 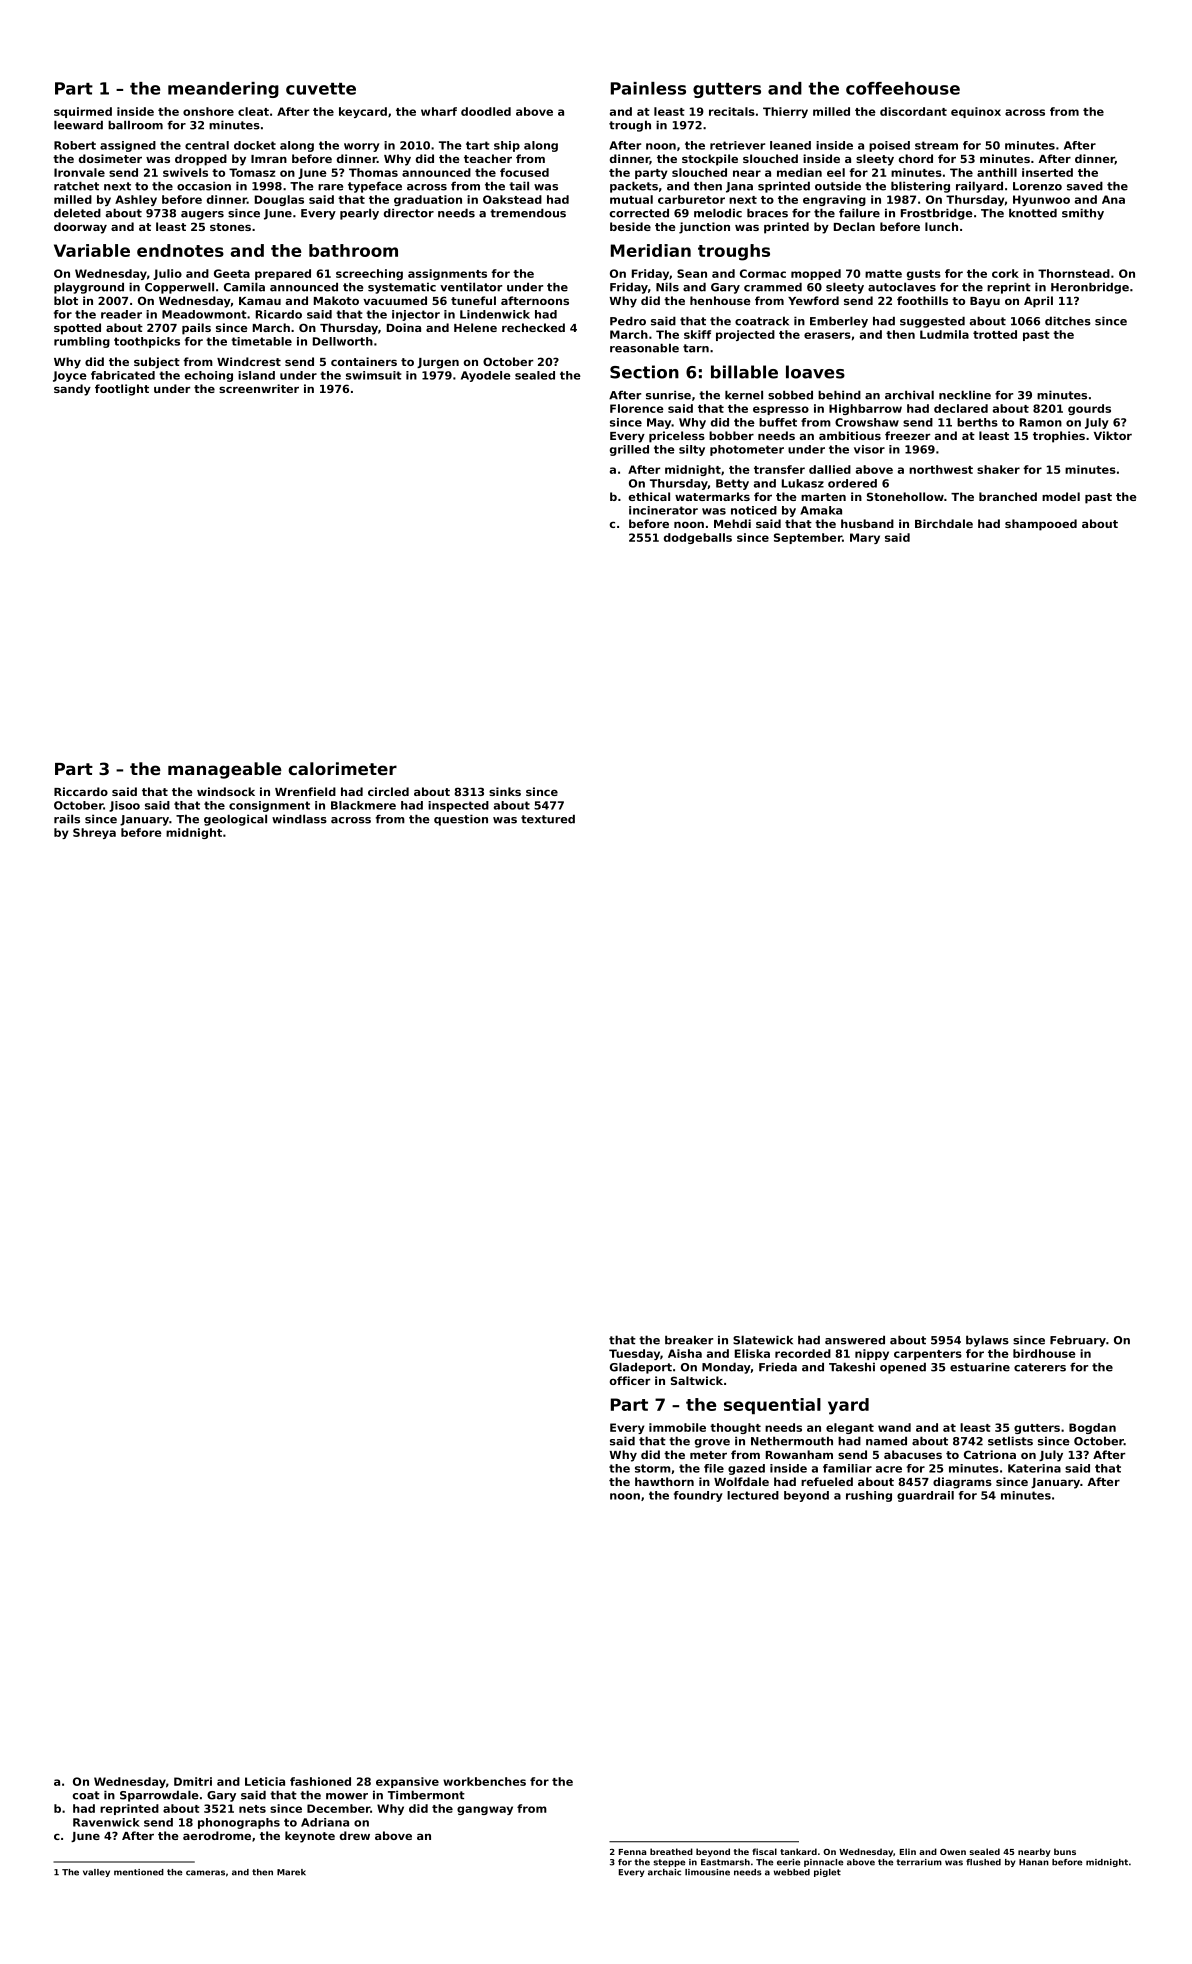 I want to click on fashioned, so click(x=320, y=1781).
